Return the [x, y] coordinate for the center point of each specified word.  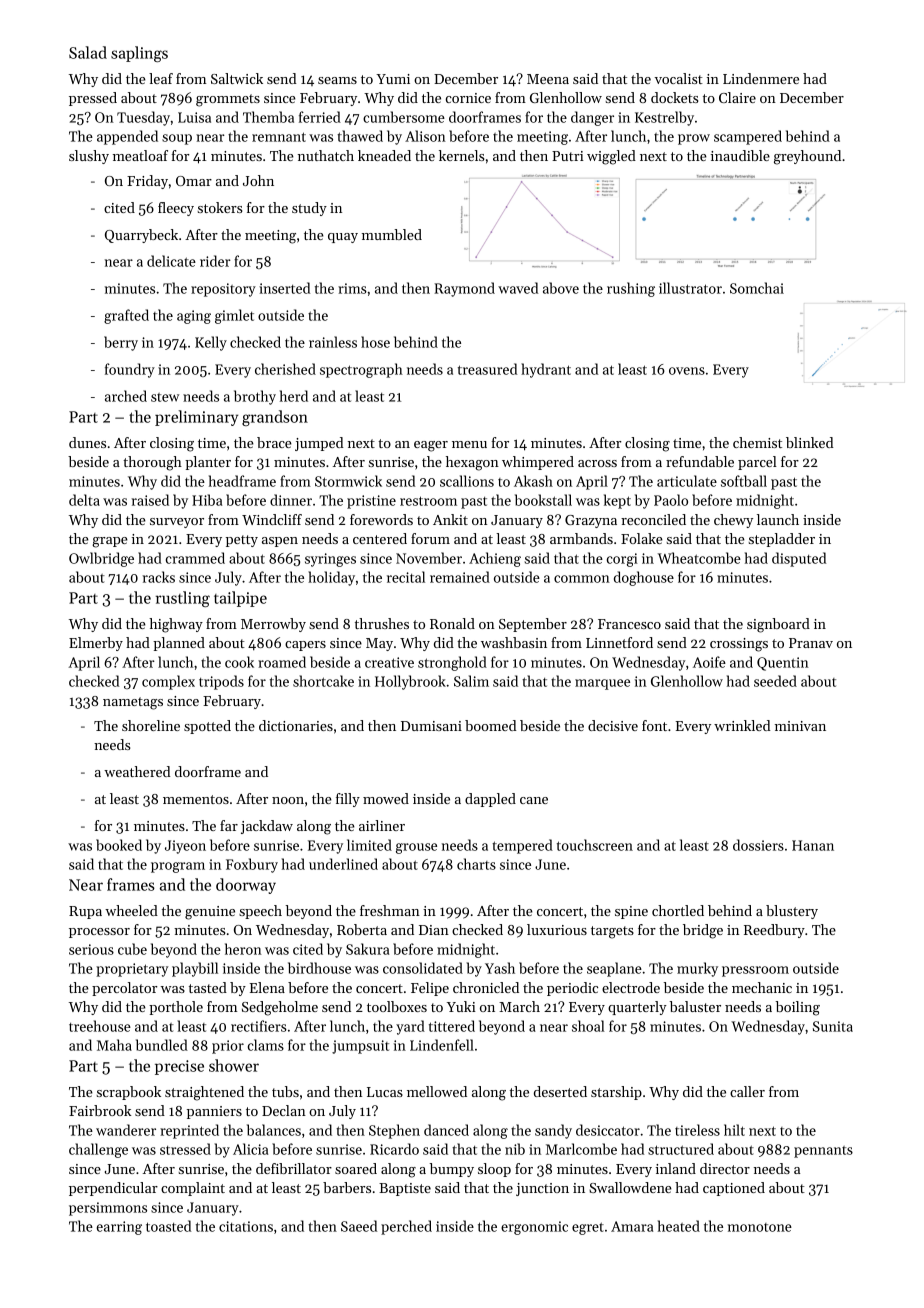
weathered [137, 771]
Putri [568, 156]
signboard [778, 625]
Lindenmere [761, 78]
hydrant [546, 370]
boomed [491, 725]
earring [119, 1228]
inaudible [740, 155]
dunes [87, 442]
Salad [88, 52]
